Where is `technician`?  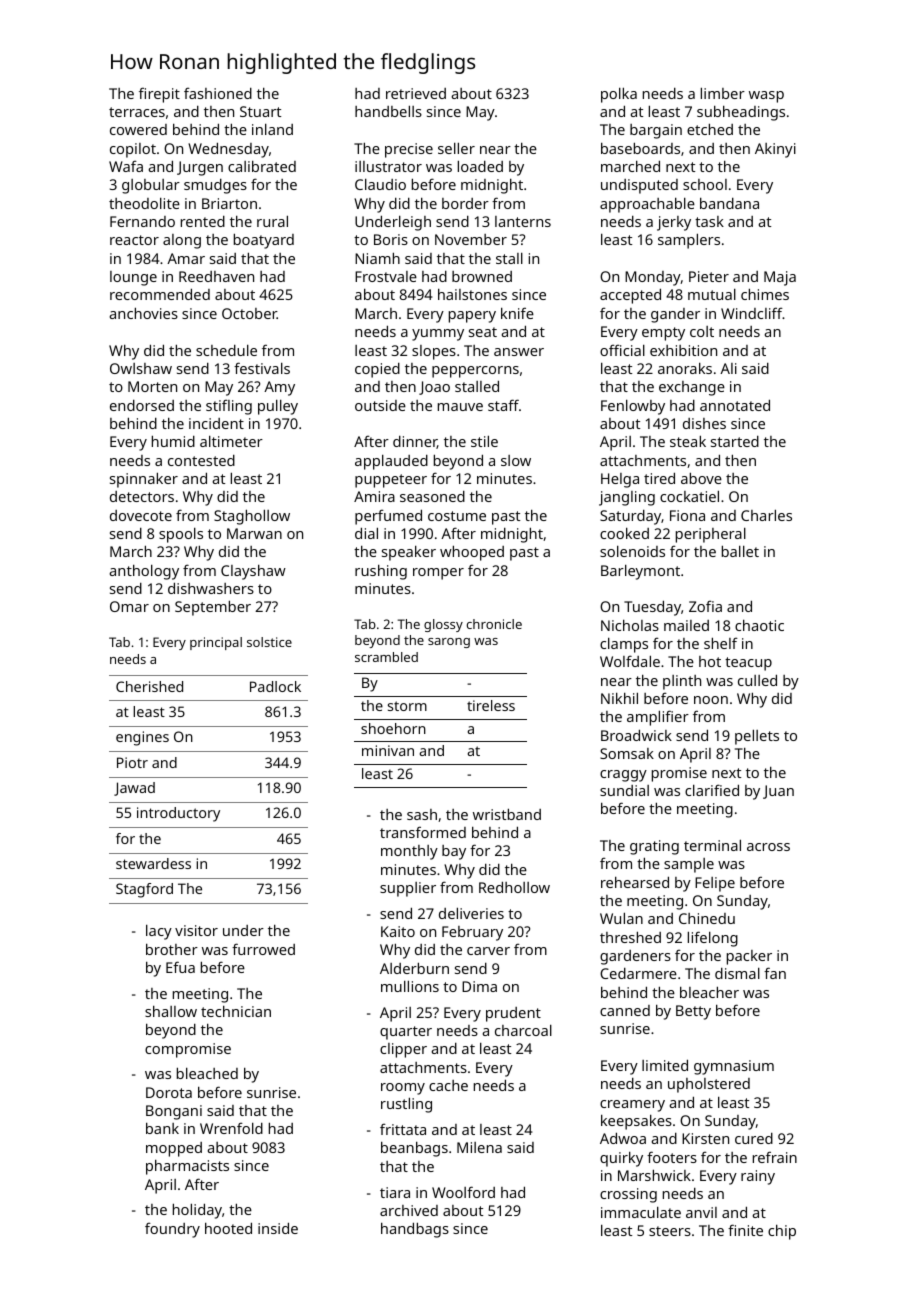 technician is located at coordinates (236, 1011).
